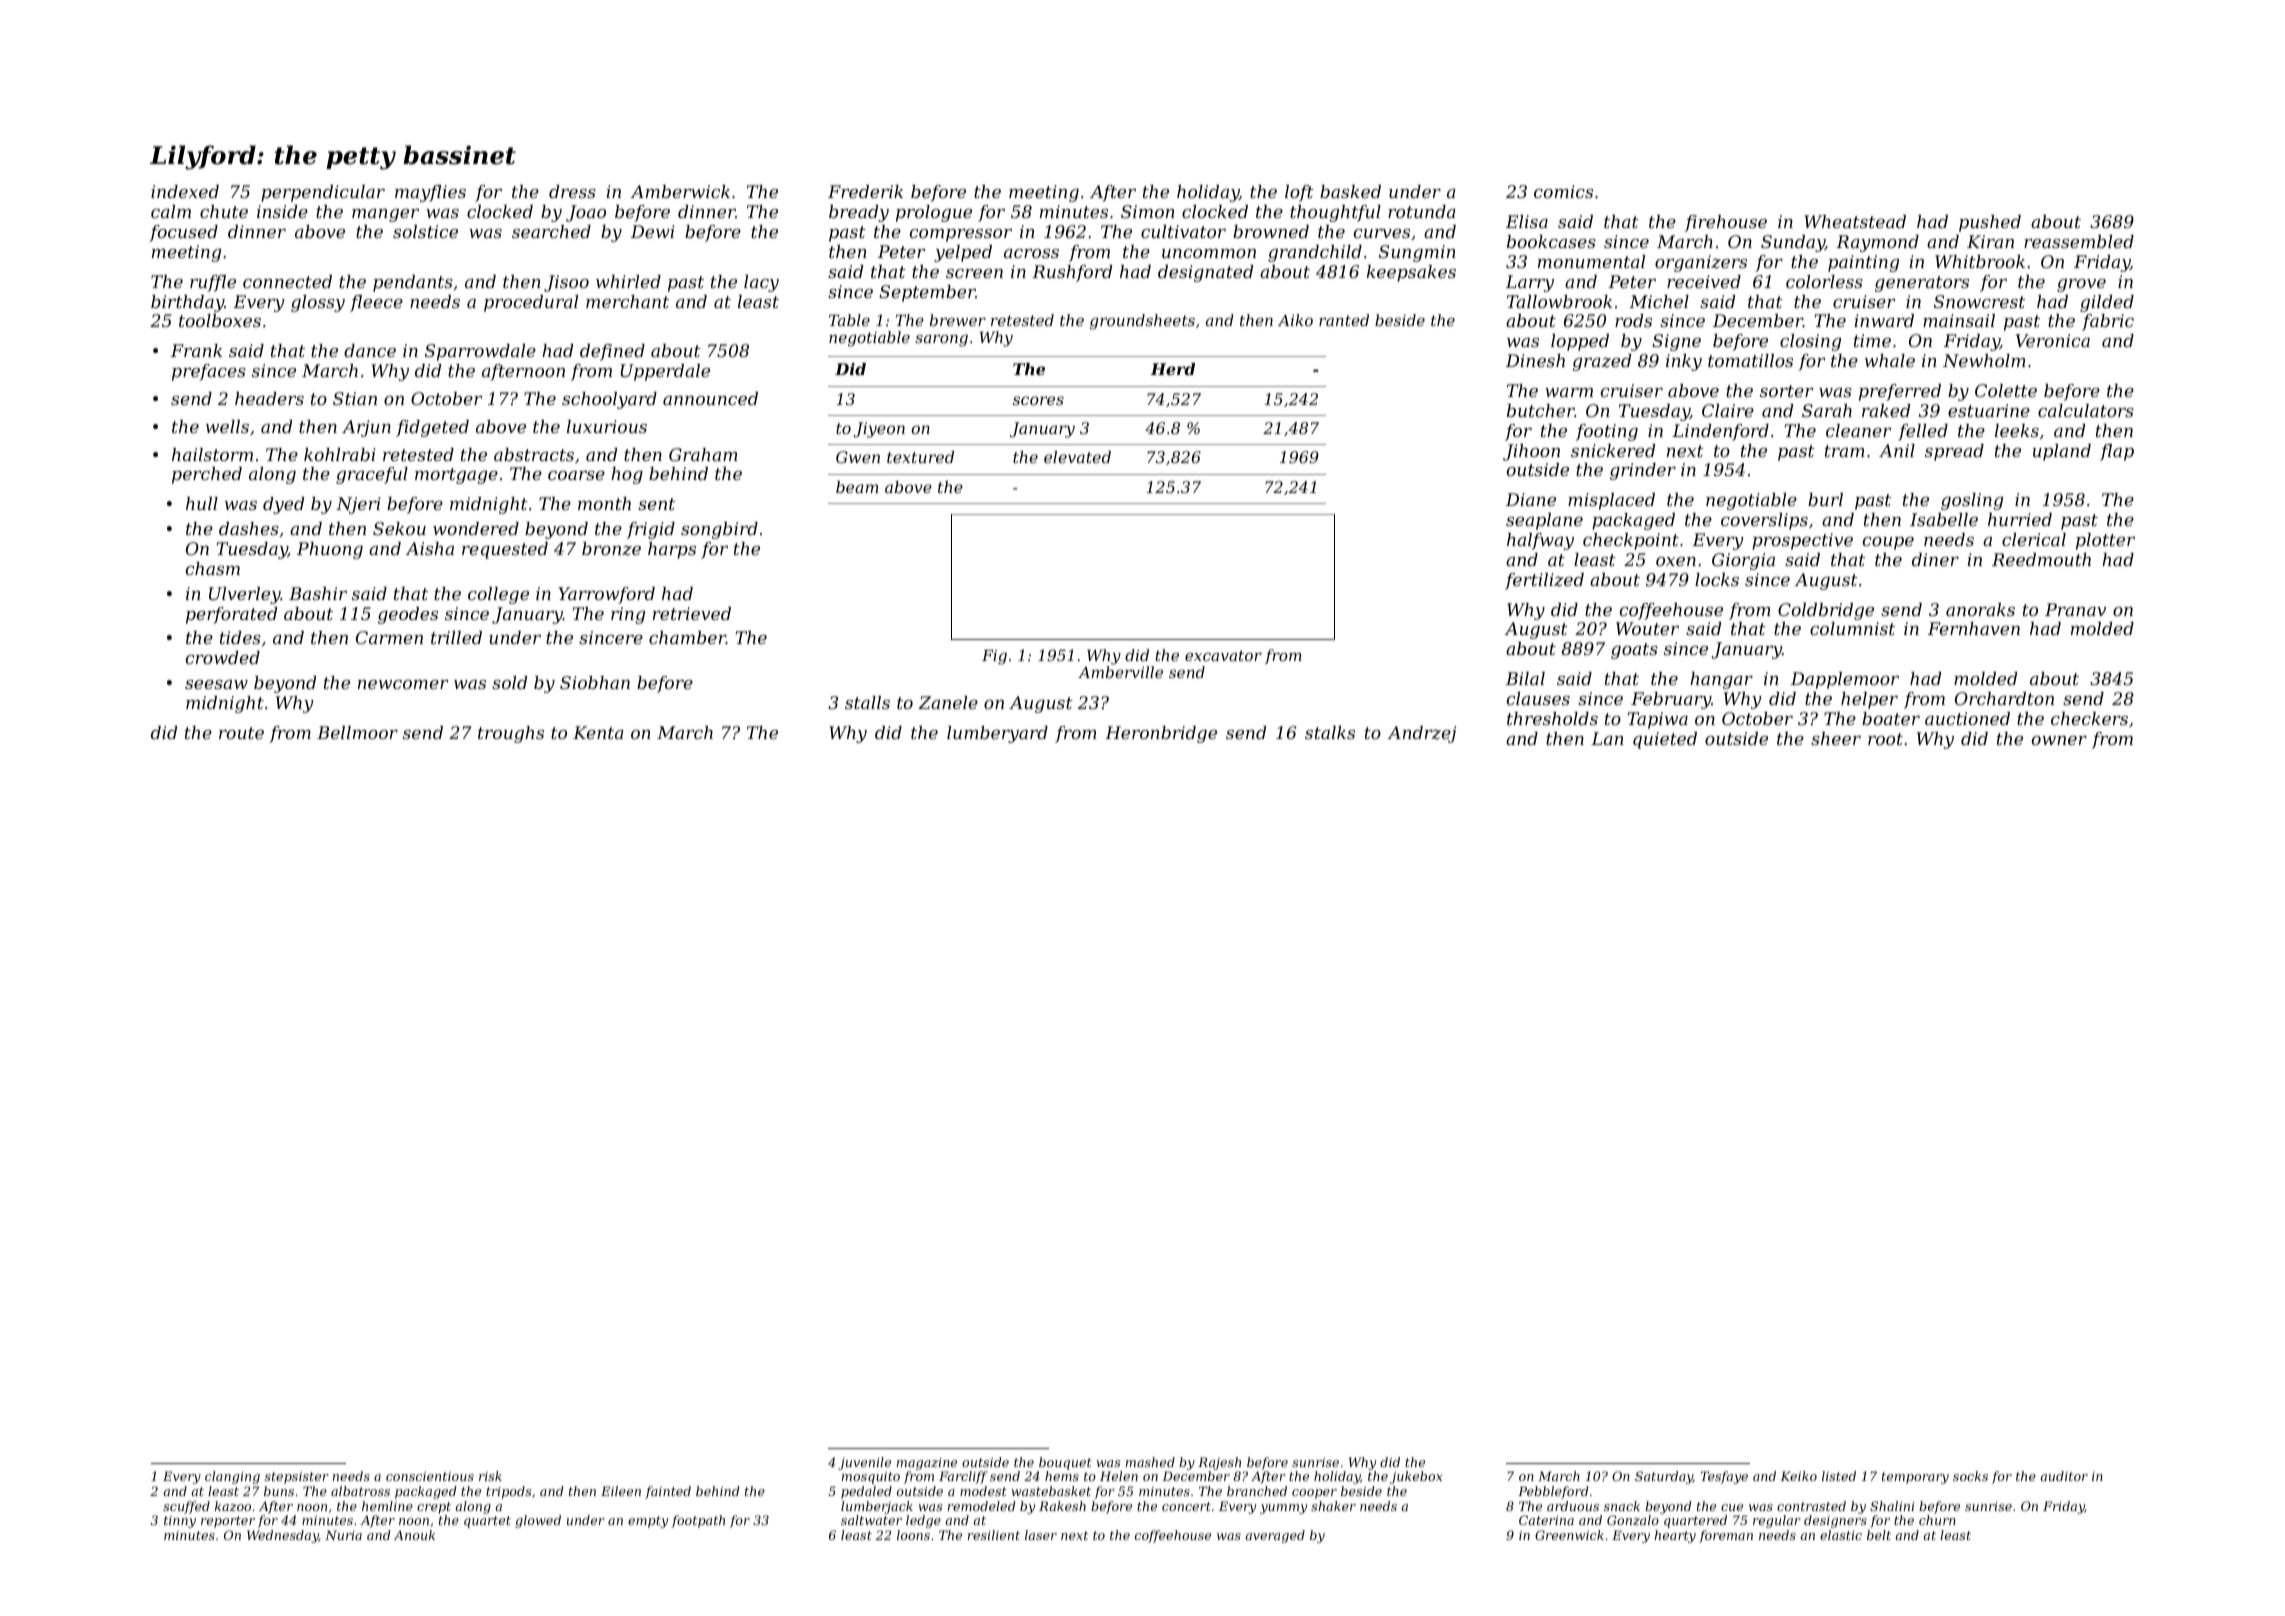 The image size is (2285, 1616). Describe the element at coordinates (1299, 193) in the document. I see `loft` at that location.
